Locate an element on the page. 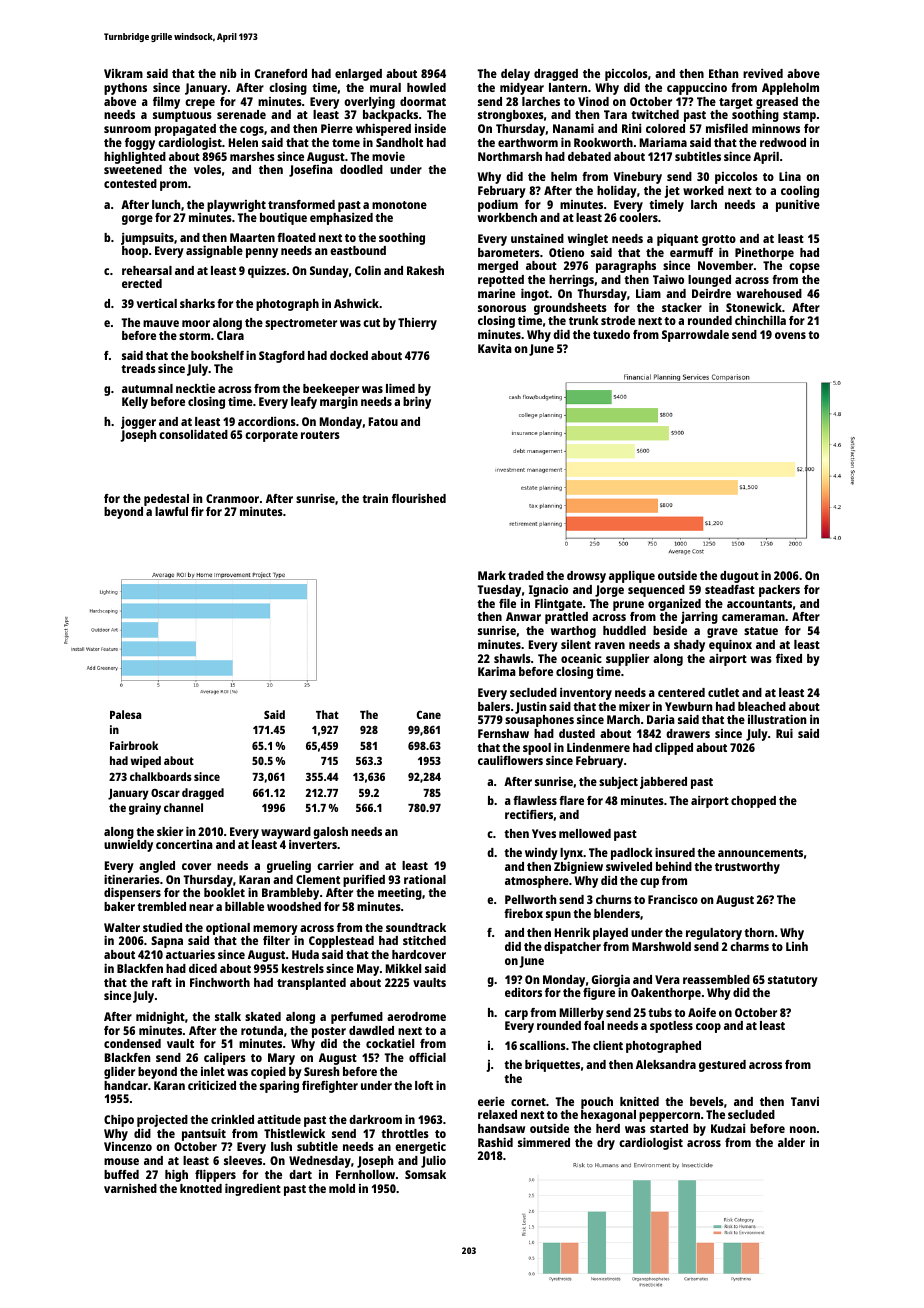 The image size is (924, 1308). chalkboards is located at coordinates (161, 776).
